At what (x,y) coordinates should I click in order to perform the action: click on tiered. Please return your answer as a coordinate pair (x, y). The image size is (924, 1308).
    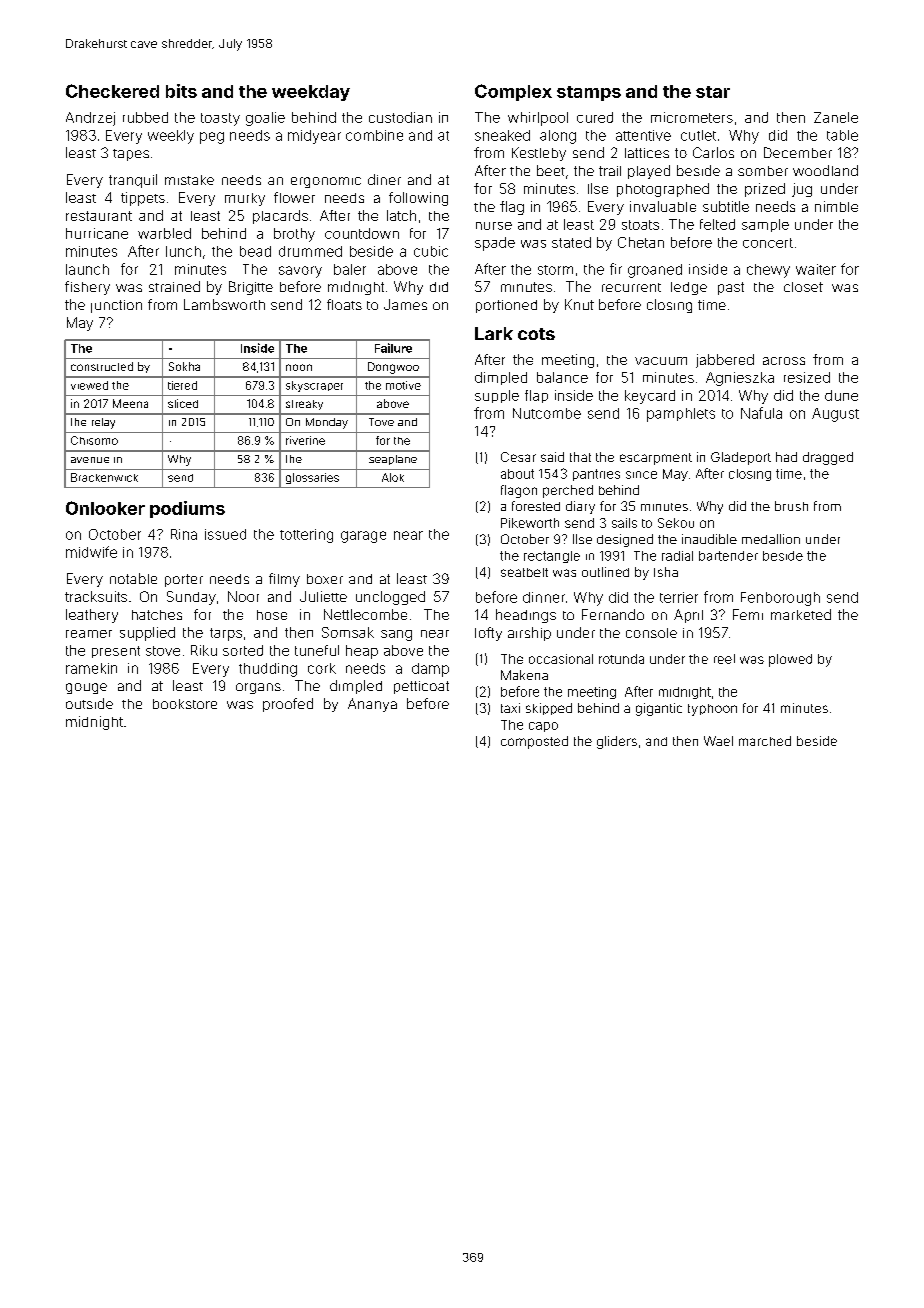
    Looking at the image, I should click on (182, 385).
